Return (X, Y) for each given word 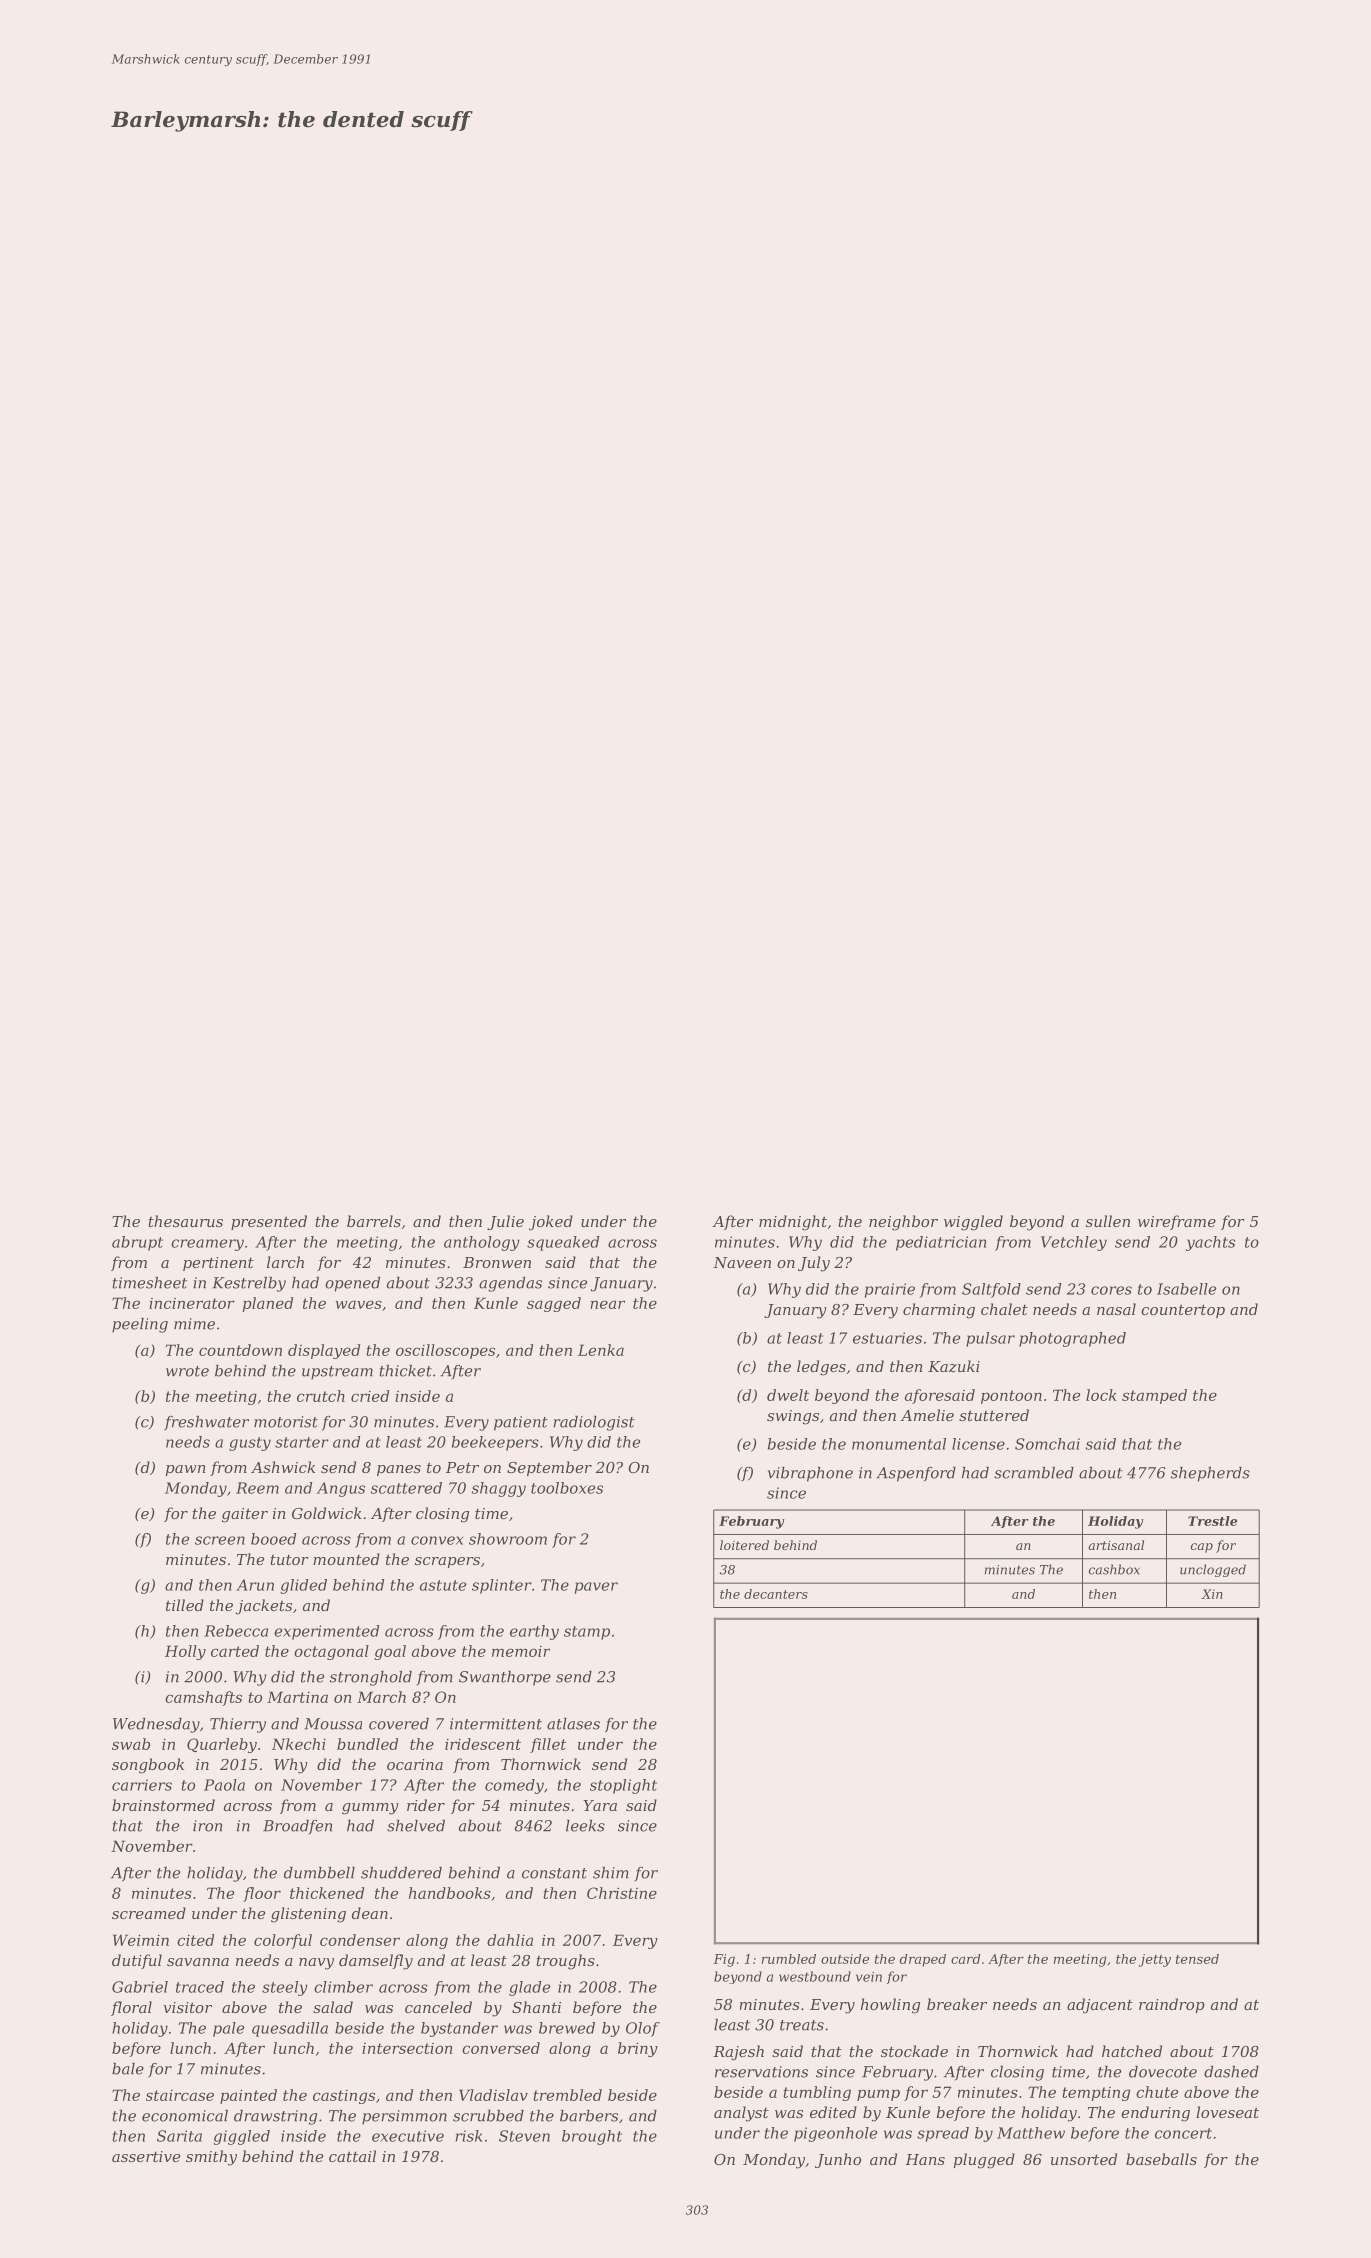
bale (128, 2069)
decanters (776, 1594)
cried (370, 1396)
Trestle (1212, 1521)
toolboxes (567, 1488)
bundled (367, 1744)
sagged (554, 1304)
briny (638, 2049)
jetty (1154, 1960)
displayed (324, 1351)
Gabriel (140, 1987)
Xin (1212, 1594)
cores (1111, 1290)
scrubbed (488, 2116)
